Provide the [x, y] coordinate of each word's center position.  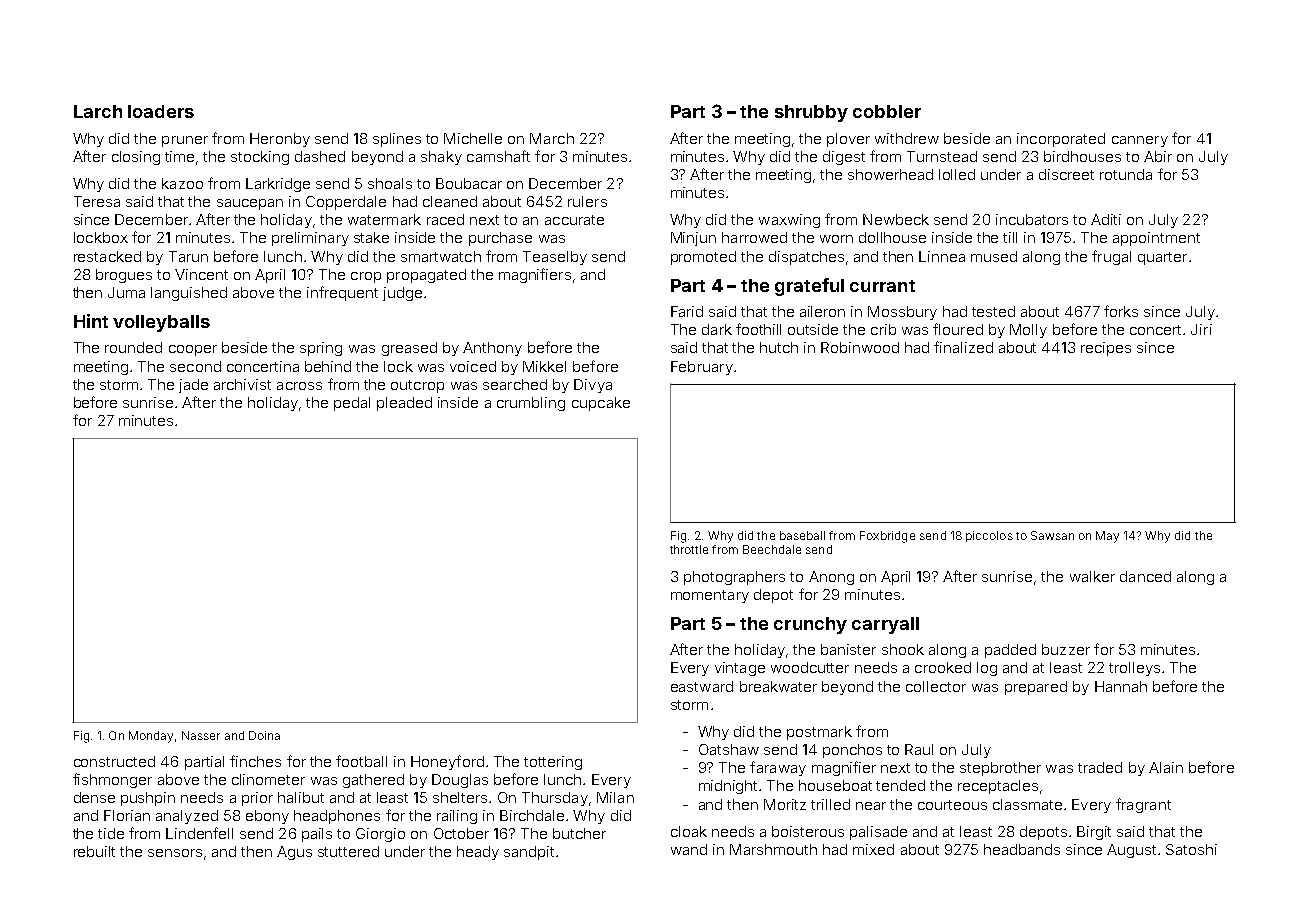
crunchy [810, 625]
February [702, 368]
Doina [264, 735]
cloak [689, 831]
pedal [352, 404]
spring [321, 349]
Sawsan [1052, 535]
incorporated [1061, 140]
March [552, 138]
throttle [689, 549]
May [1107, 537]
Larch [98, 111]
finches [255, 761]
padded [1010, 651]
